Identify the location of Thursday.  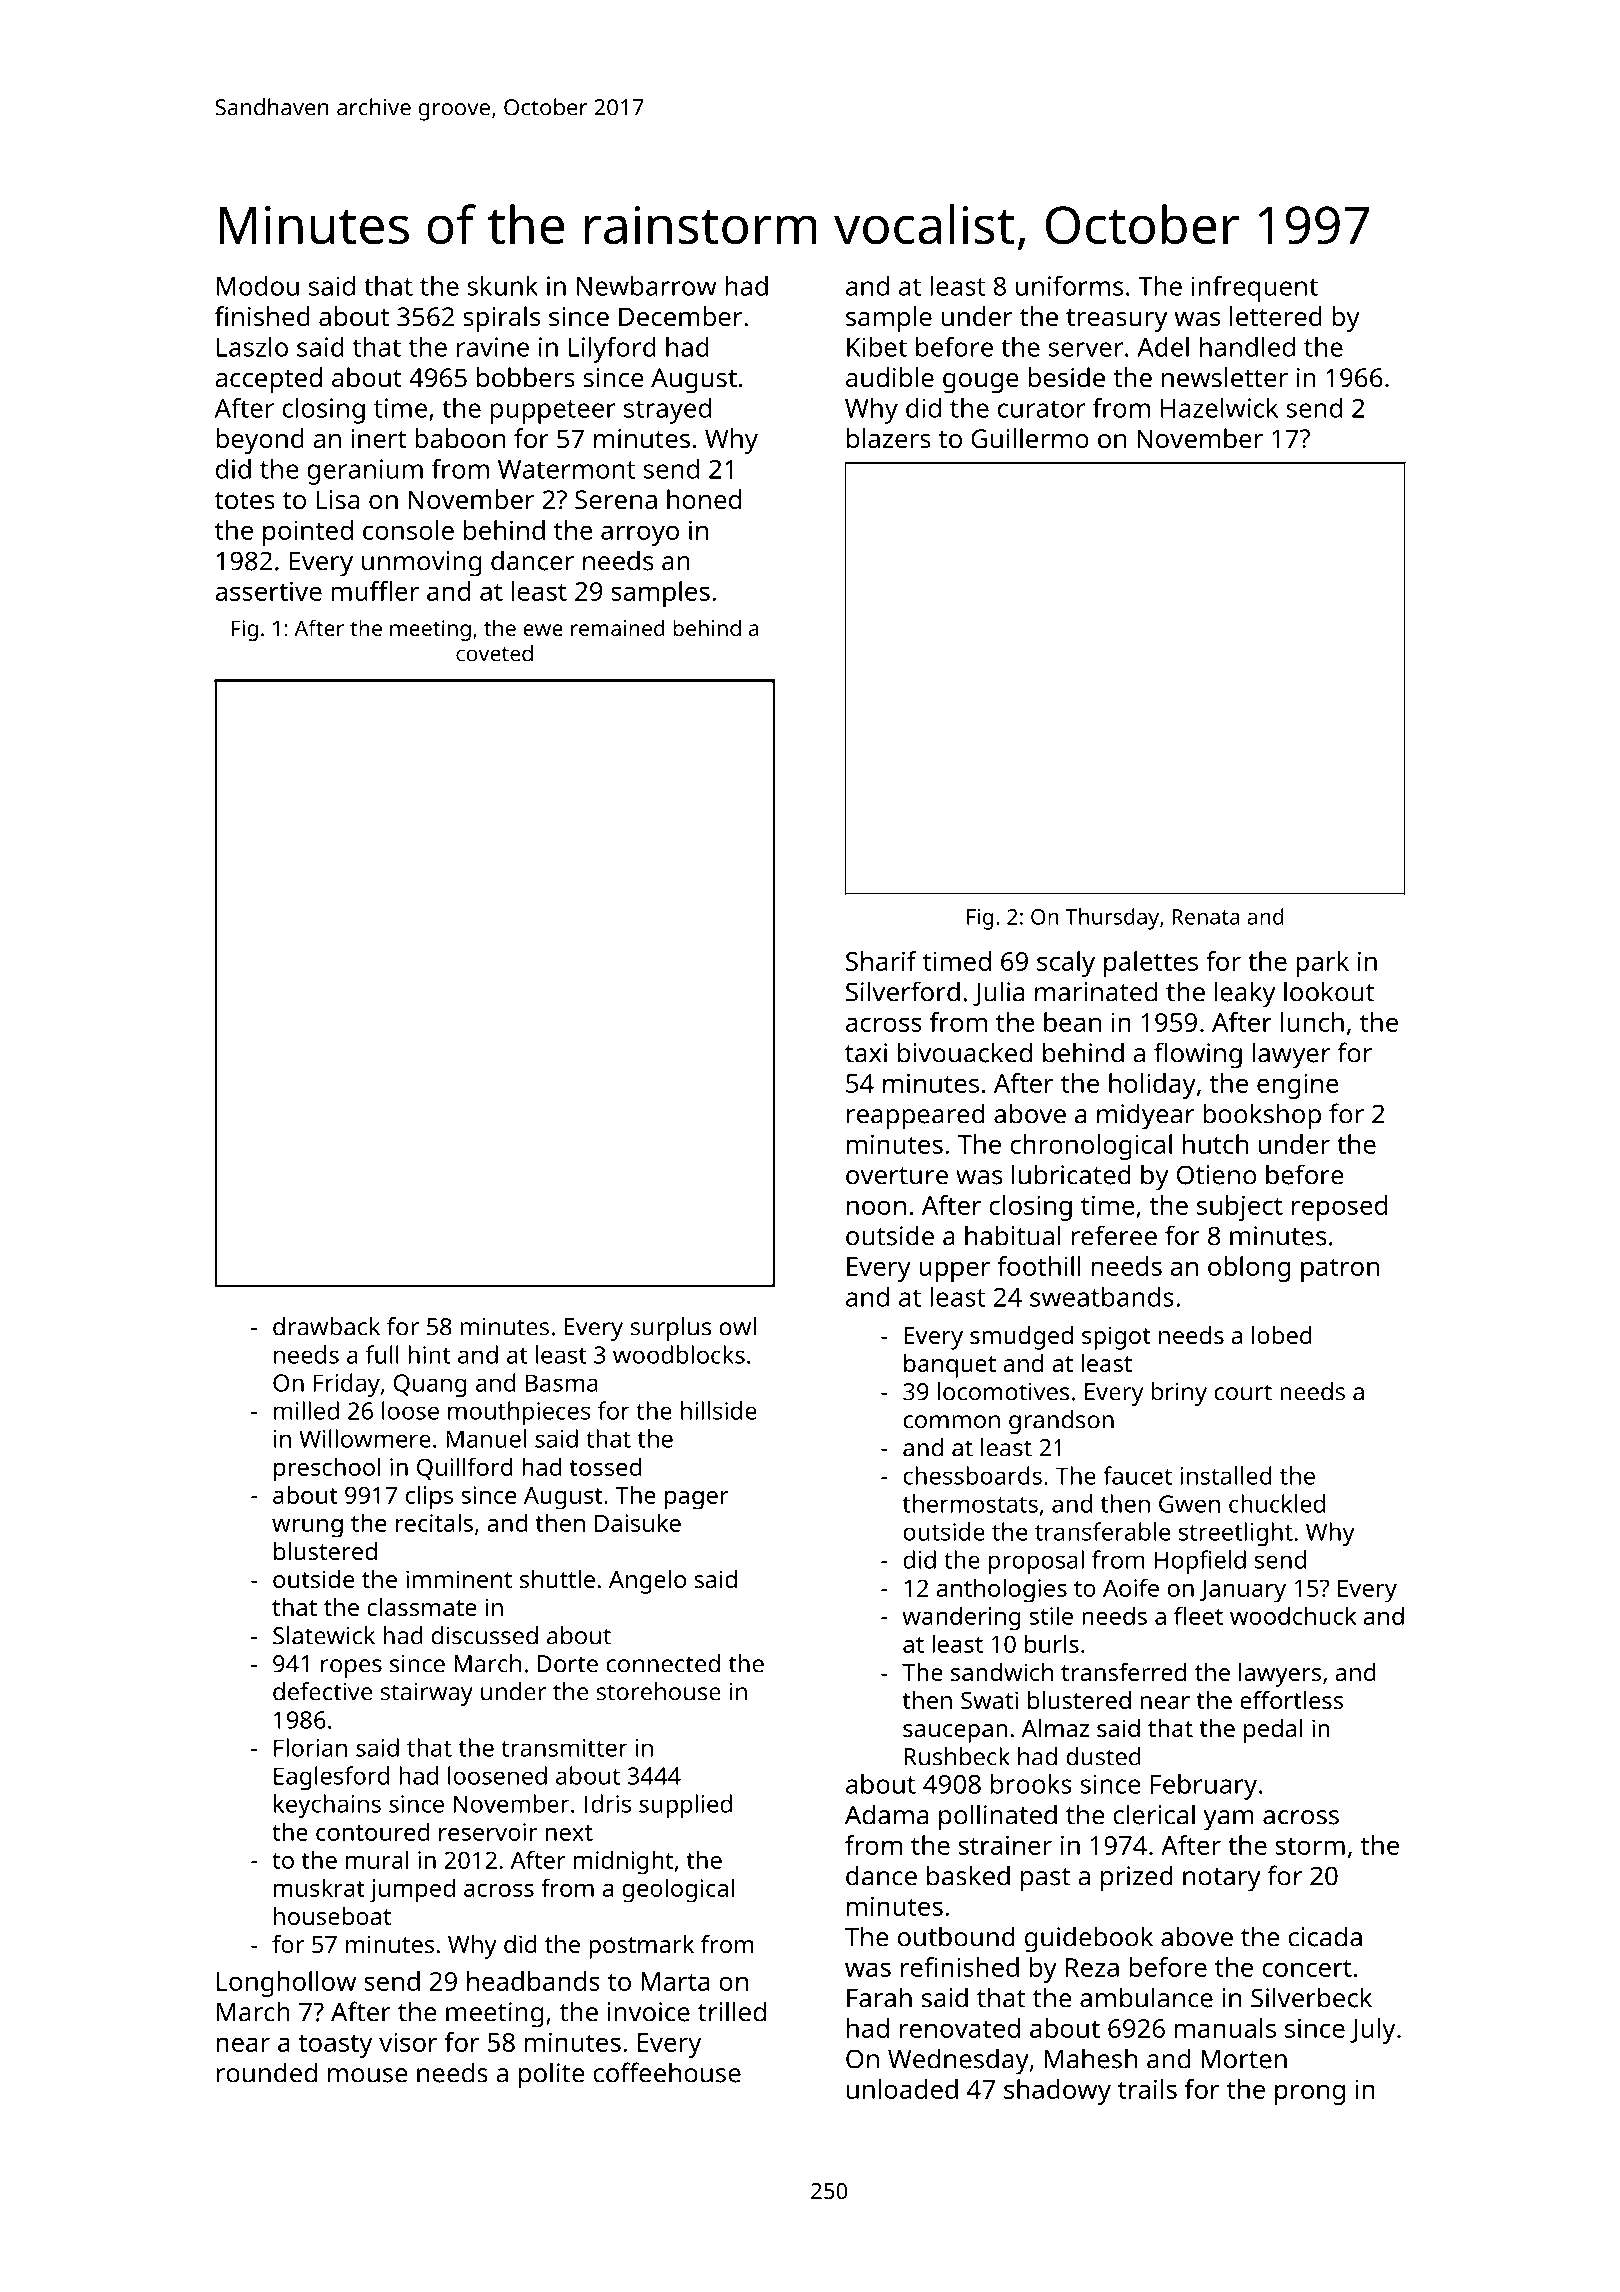
(1112, 919).
